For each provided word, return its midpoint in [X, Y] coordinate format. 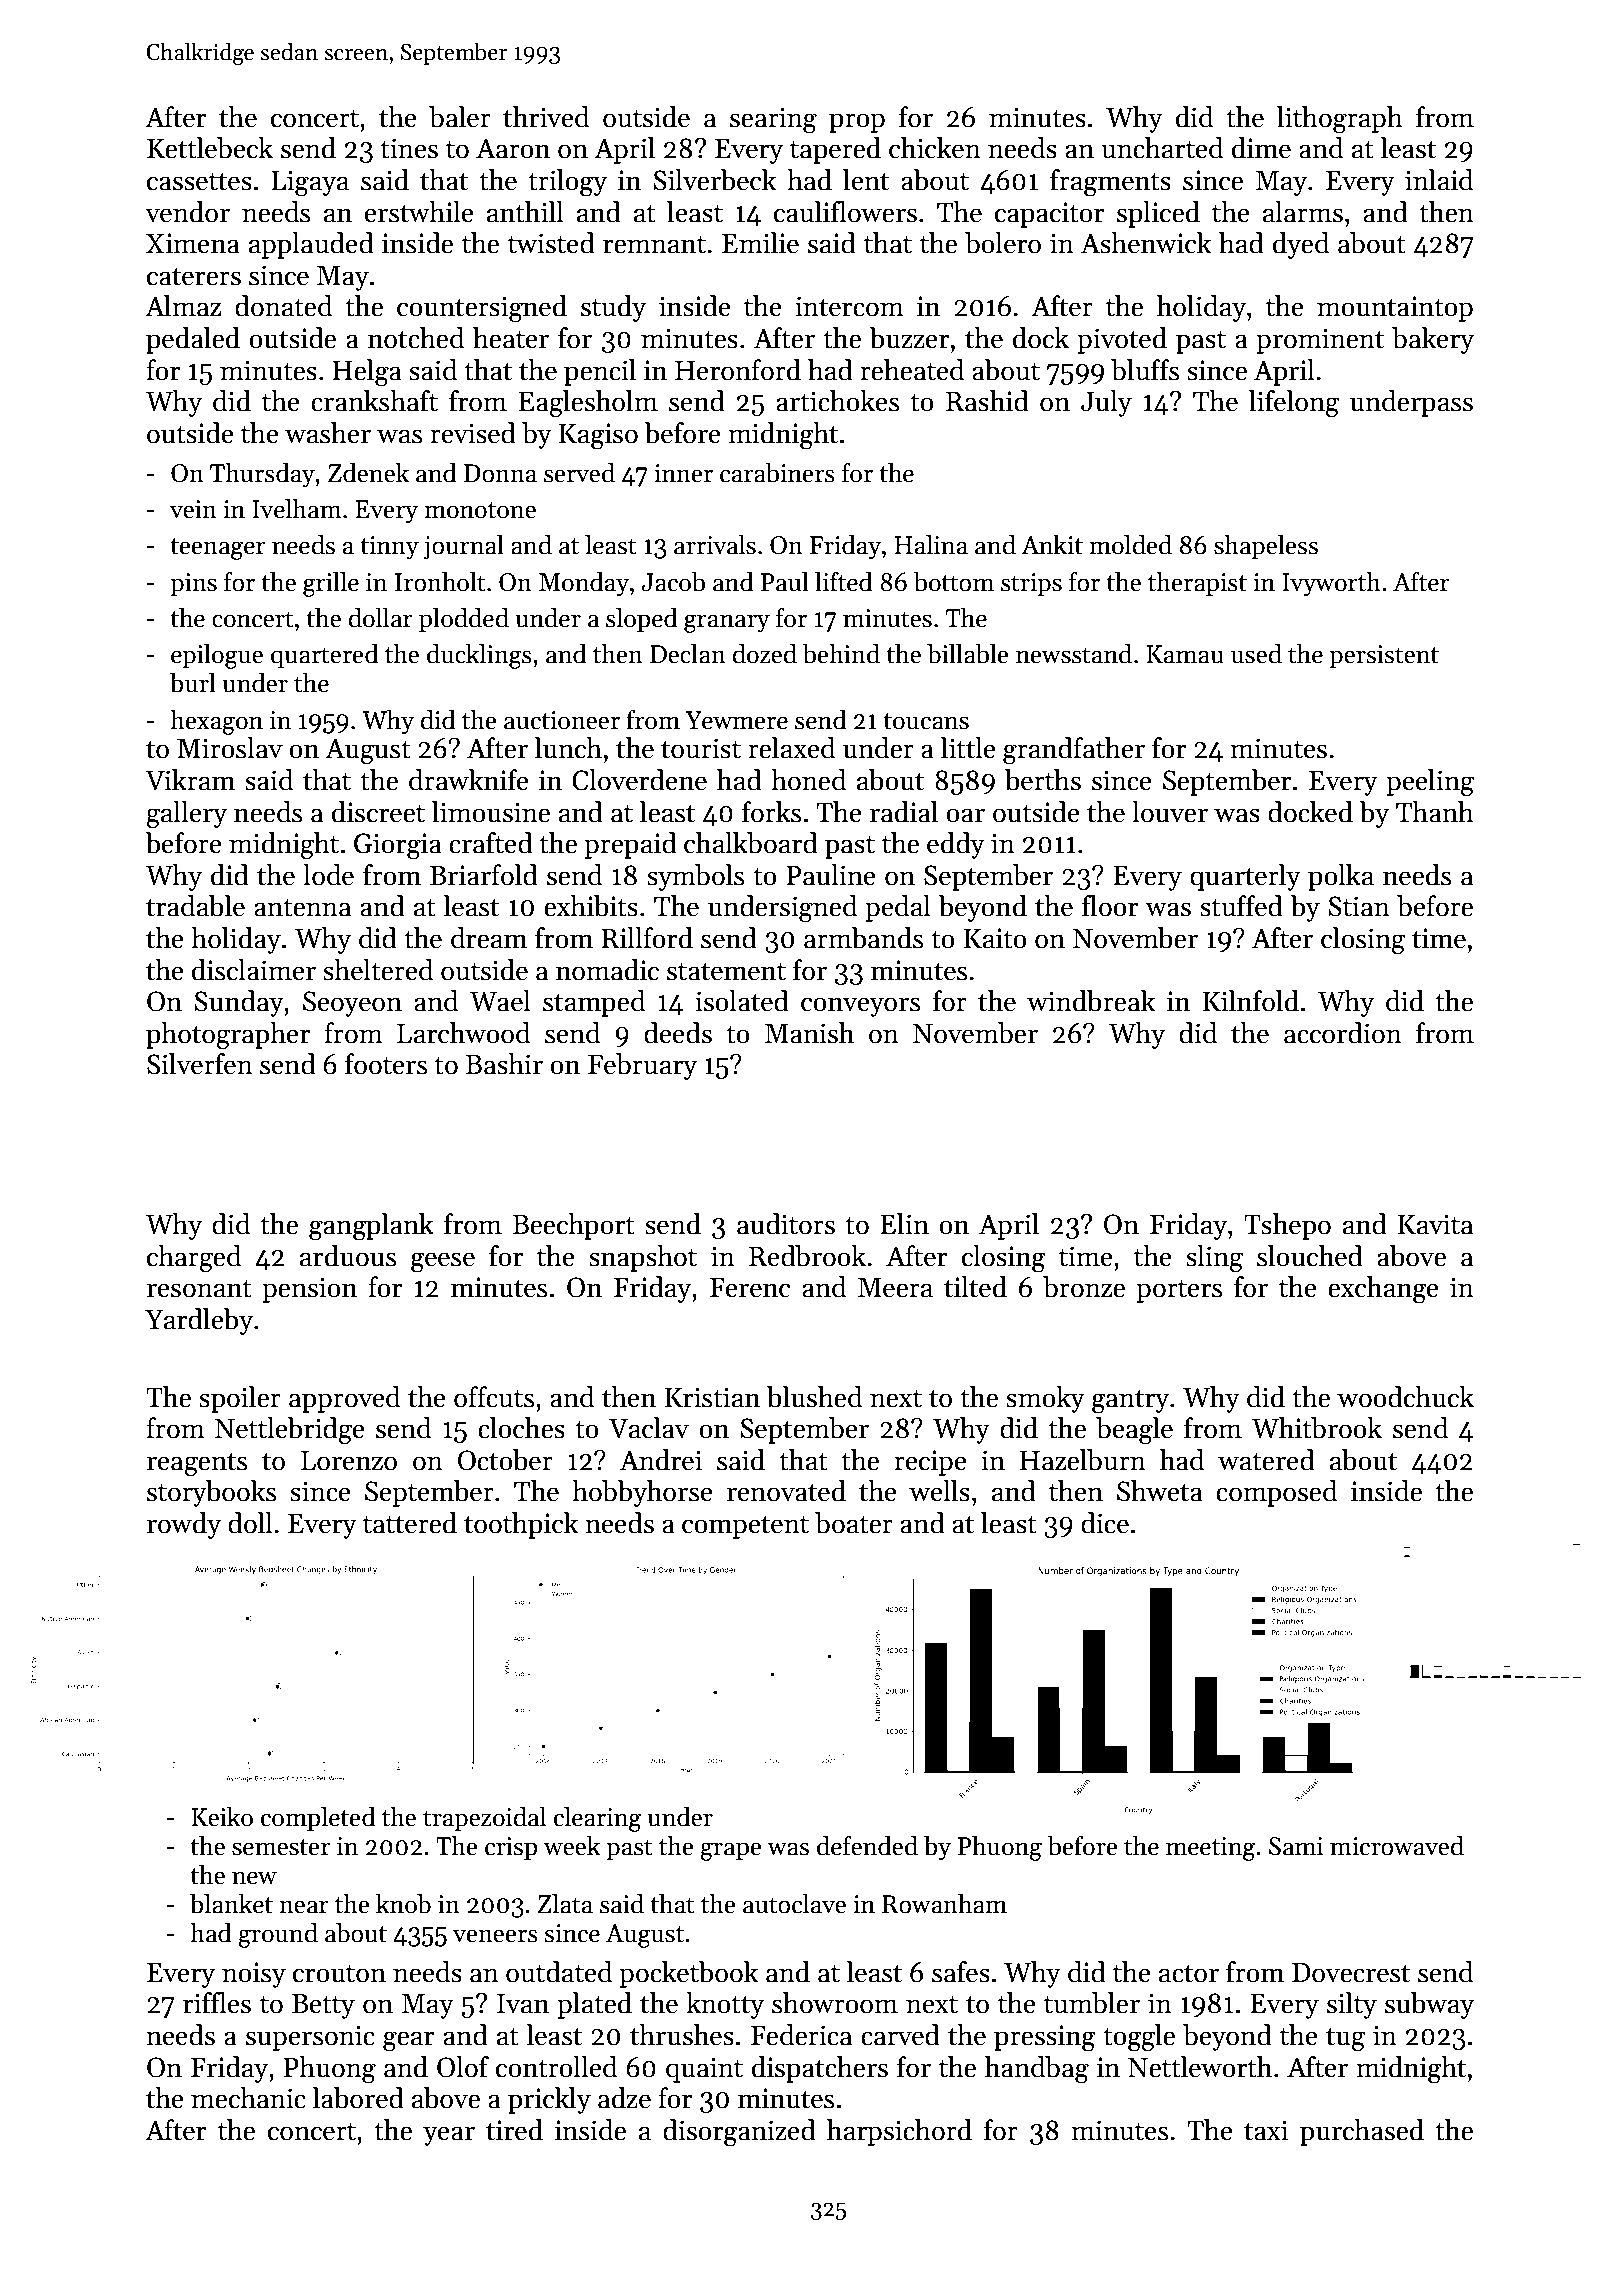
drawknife [469, 780]
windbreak [1091, 1001]
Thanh [1435, 812]
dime [1261, 148]
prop [857, 123]
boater [854, 1523]
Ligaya [310, 183]
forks [771, 812]
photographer [228, 1036]
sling [1214, 1259]
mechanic [248, 2098]
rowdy [184, 1525]
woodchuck [1405, 1397]
